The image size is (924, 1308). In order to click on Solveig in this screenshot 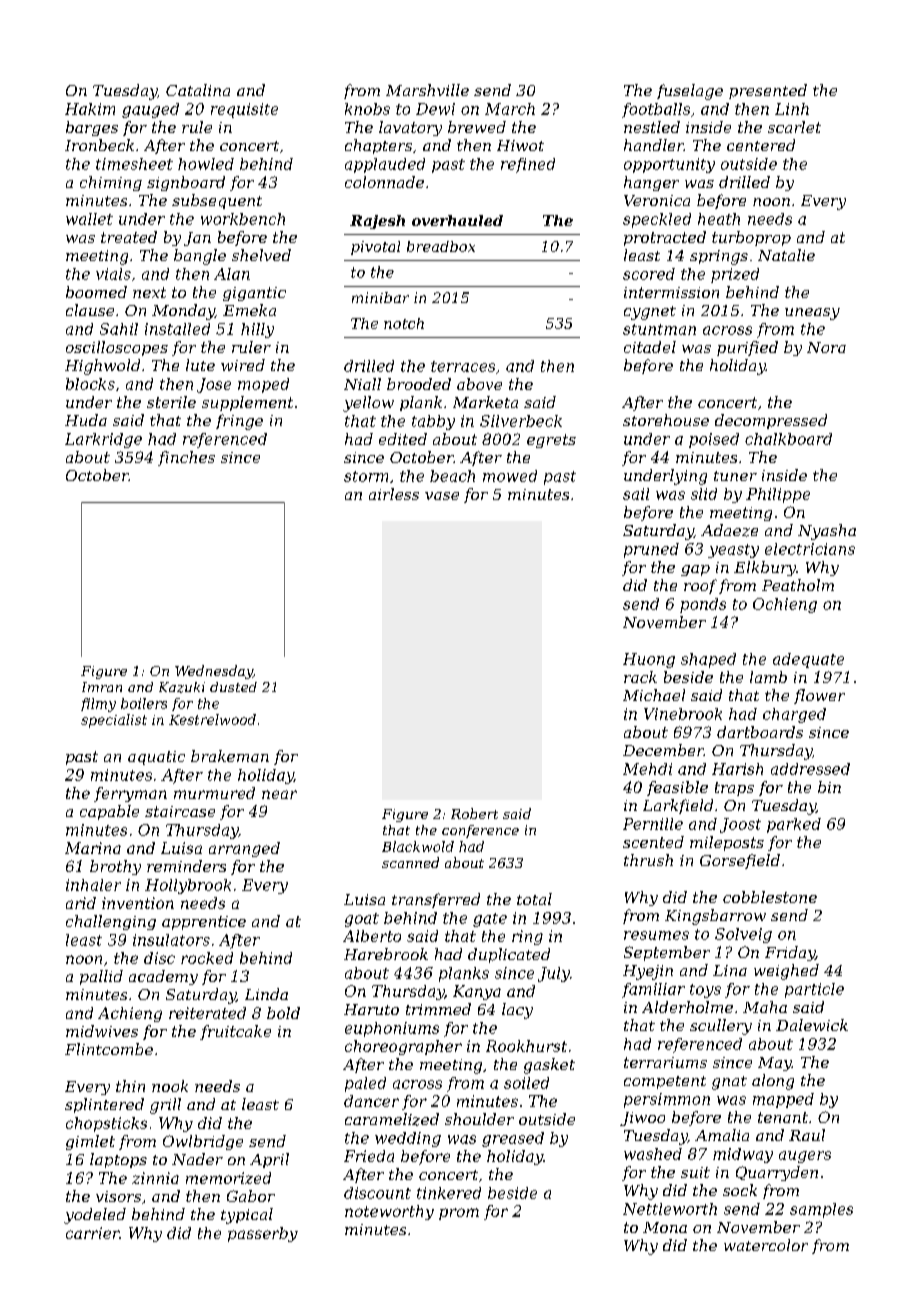, I will do `click(743, 935)`.
